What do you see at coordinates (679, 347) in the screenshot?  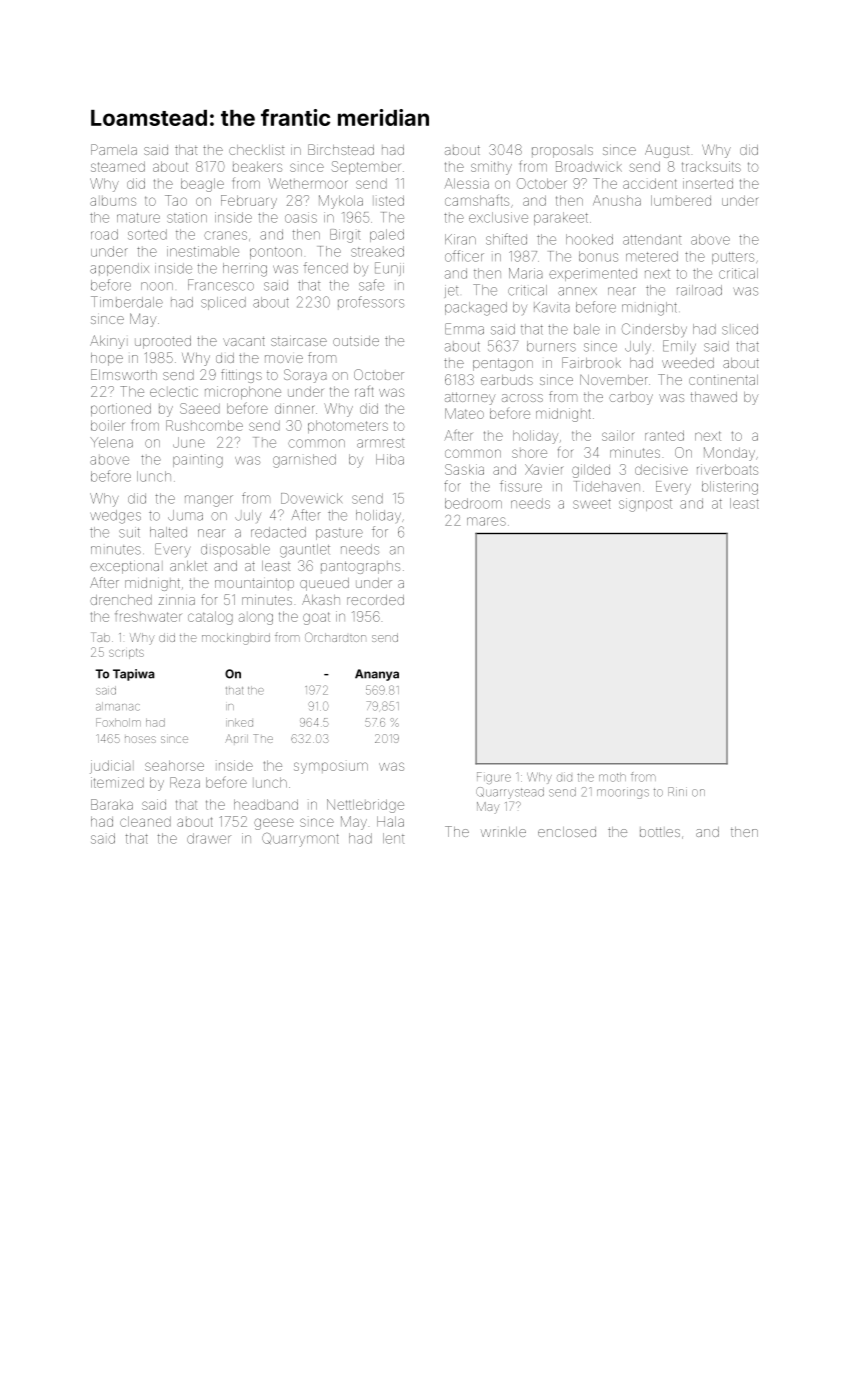 I see `Emily` at bounding box center [679, 347].
